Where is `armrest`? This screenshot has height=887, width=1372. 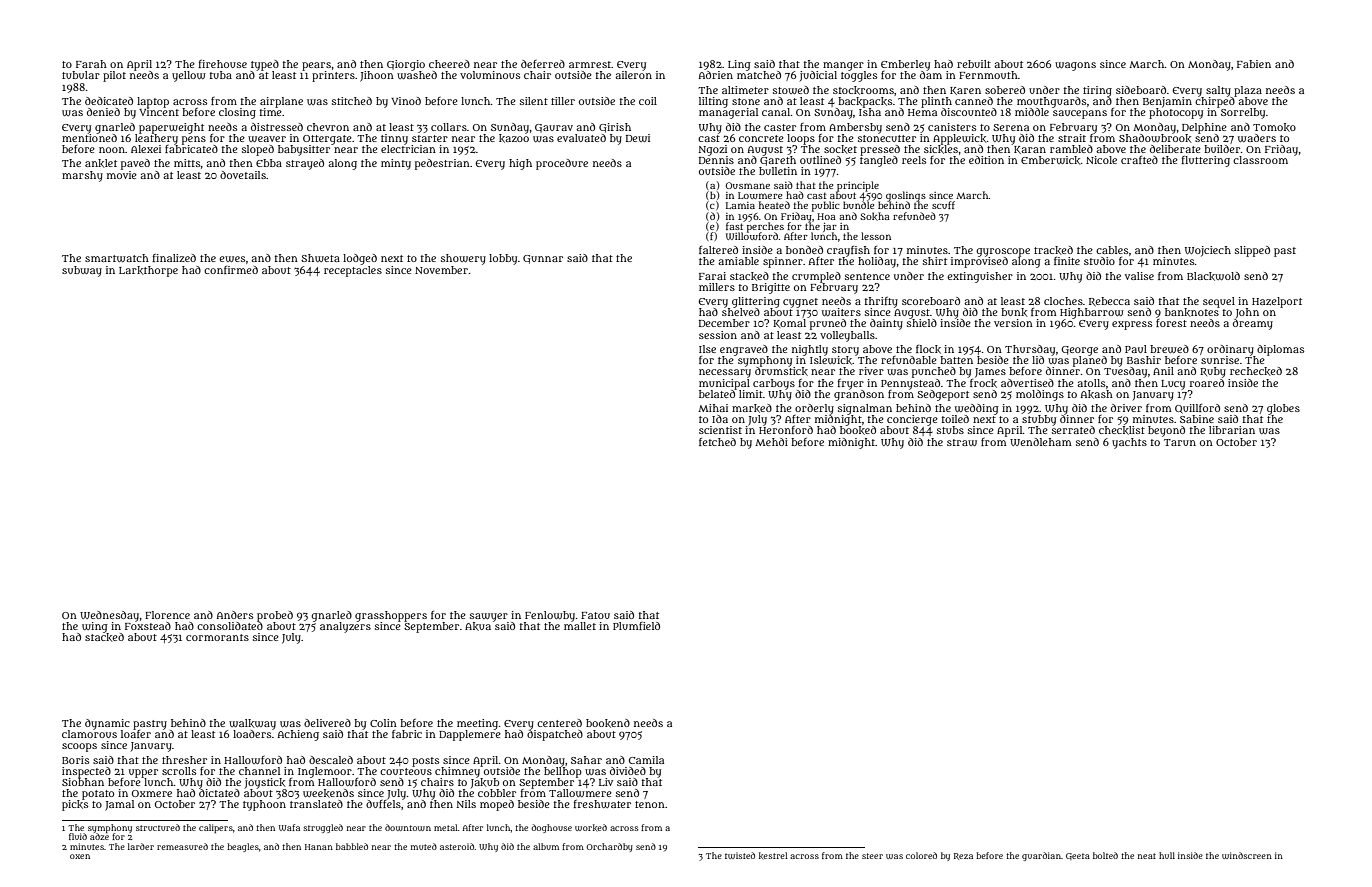
armrest is located at coordinates (590, 64).
